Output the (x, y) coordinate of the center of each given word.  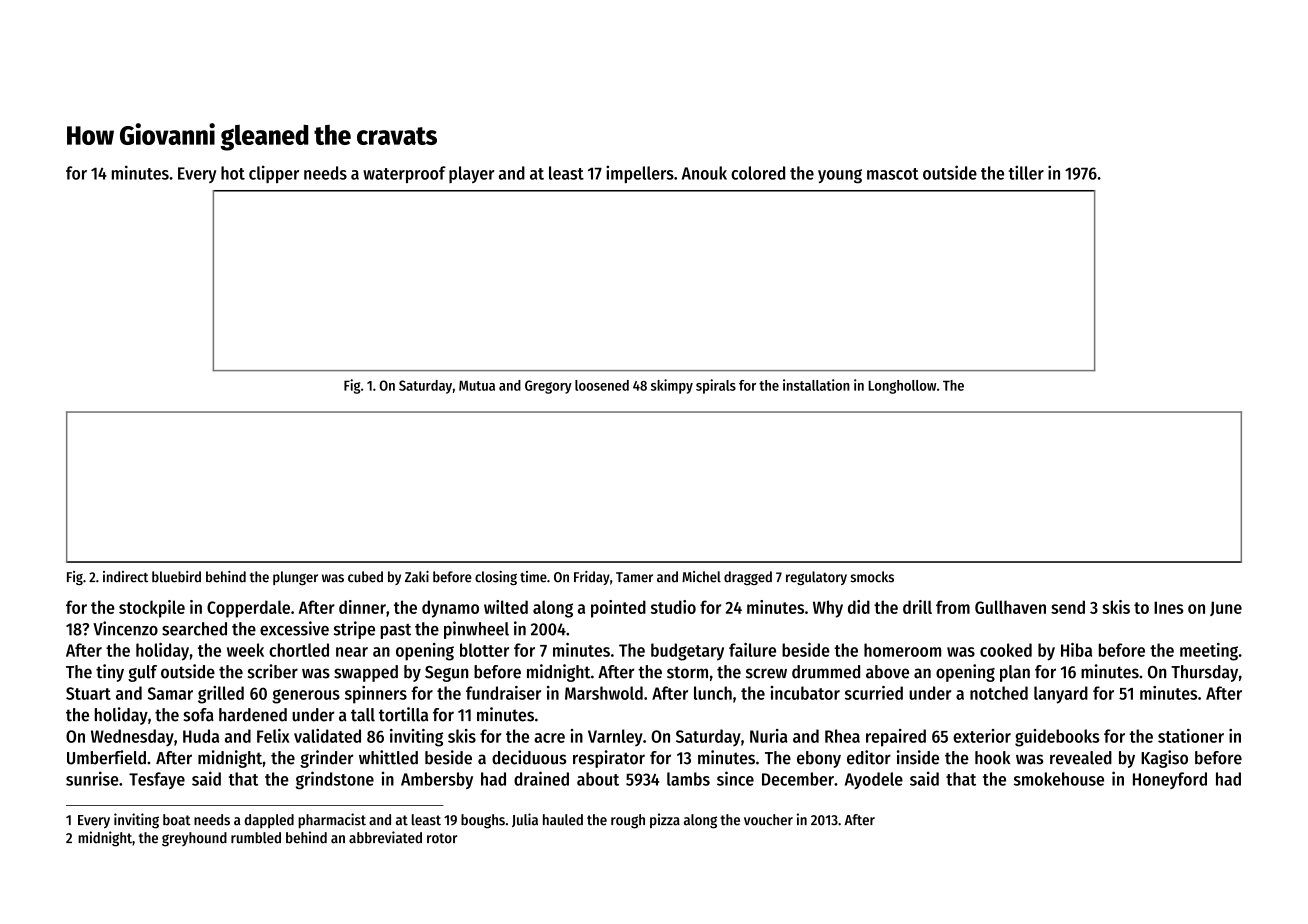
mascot (893, 174)
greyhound (194, 839)
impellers (640, 174)
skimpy (672, 386)
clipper (274, 174)
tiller (1026, 172)
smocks (872, 577)
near (352, 652)
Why (828, 609)
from (953, 607)
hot (233, 173)
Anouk (704, 173)
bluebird (176, 577)
